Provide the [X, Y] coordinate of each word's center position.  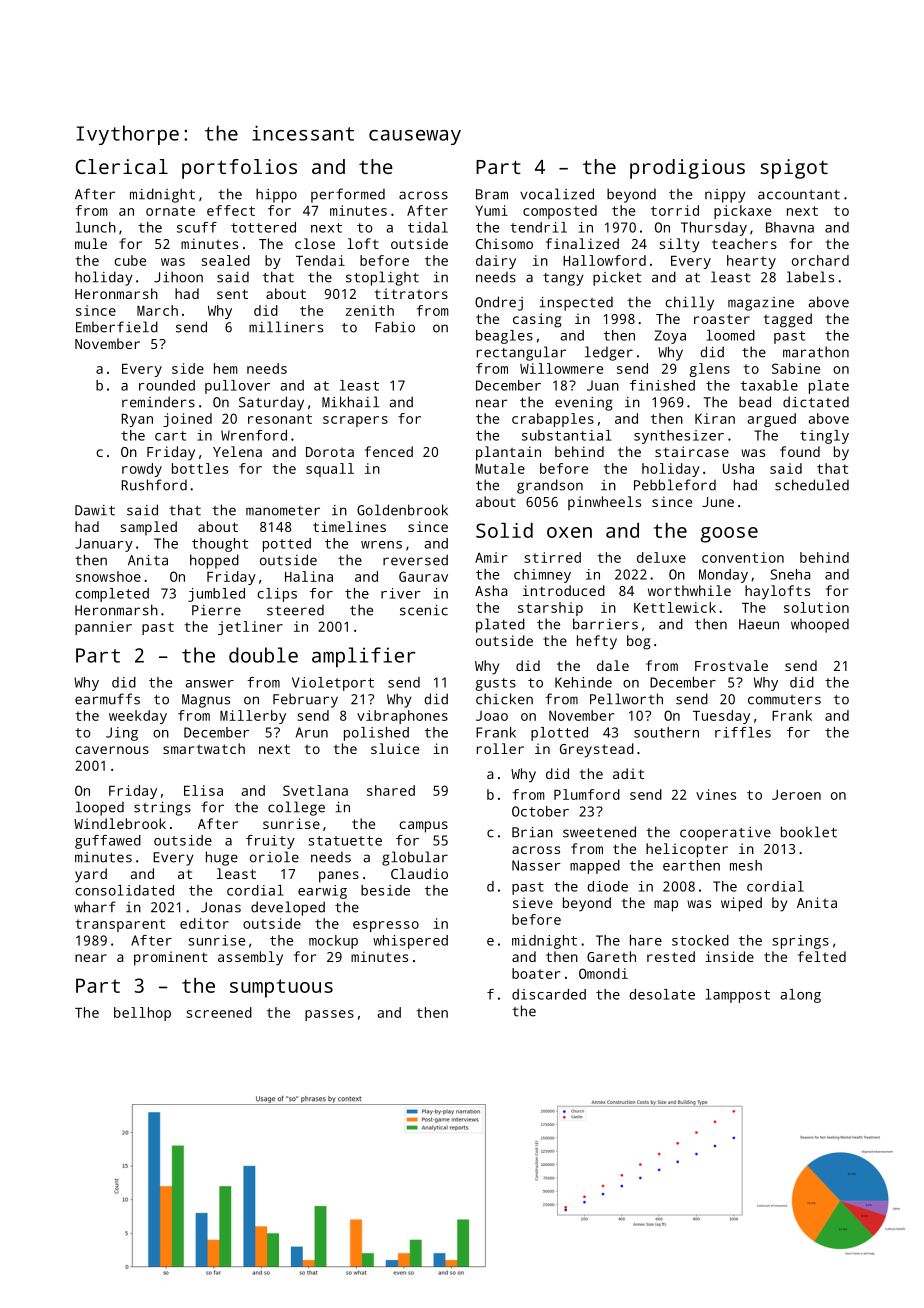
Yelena [237, 451]
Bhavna [790, 227]
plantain [508, 453]
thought [220, 545]
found [800, 451]
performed [348, 195]
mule [91, 243]
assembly [250, 958]
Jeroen [796, 795]
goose [729, 535]
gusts [496, 684]
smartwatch [204, 748]
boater [536, 973]
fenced [389, 451]
